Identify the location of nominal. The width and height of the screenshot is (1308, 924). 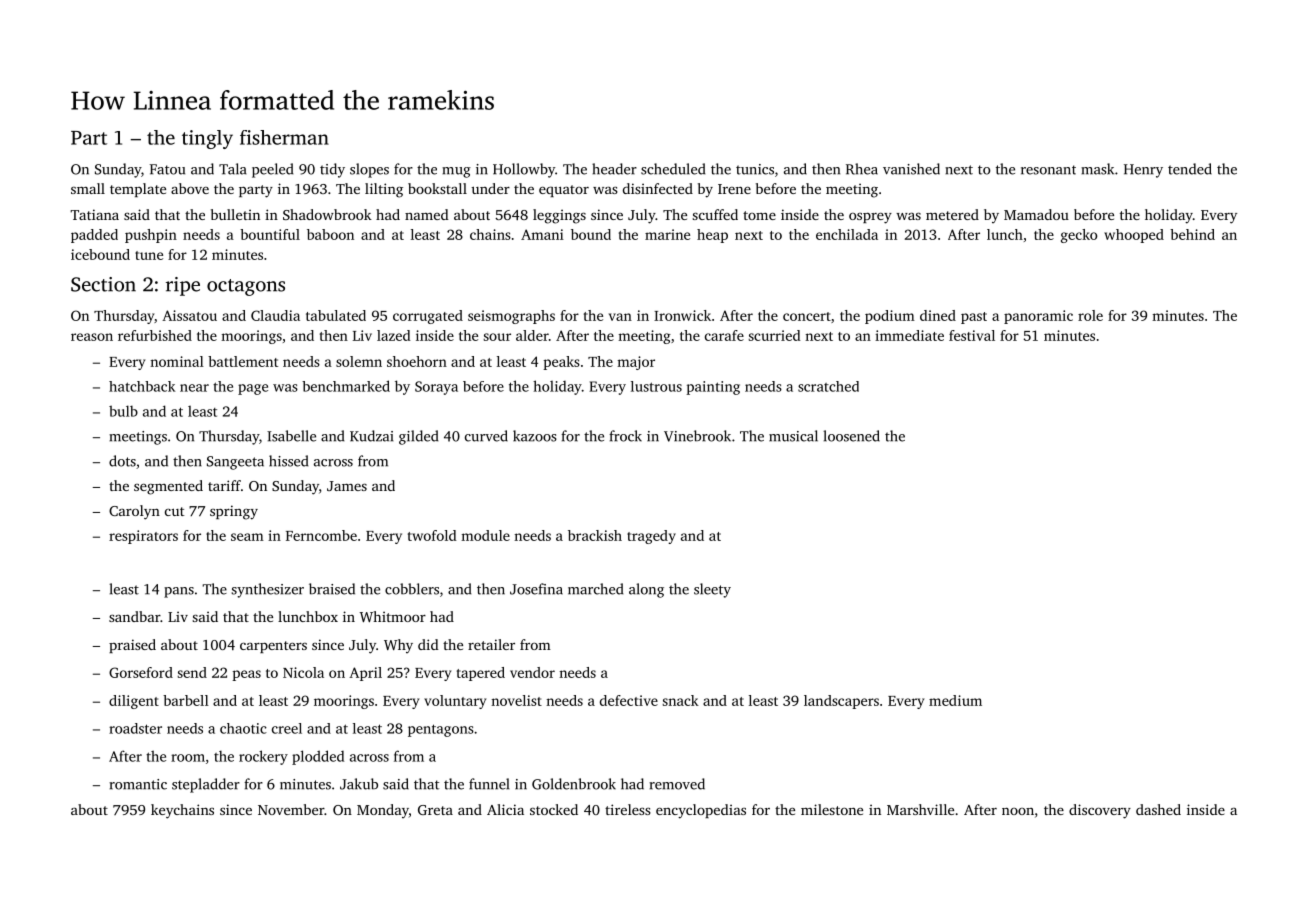
(177, 361).
